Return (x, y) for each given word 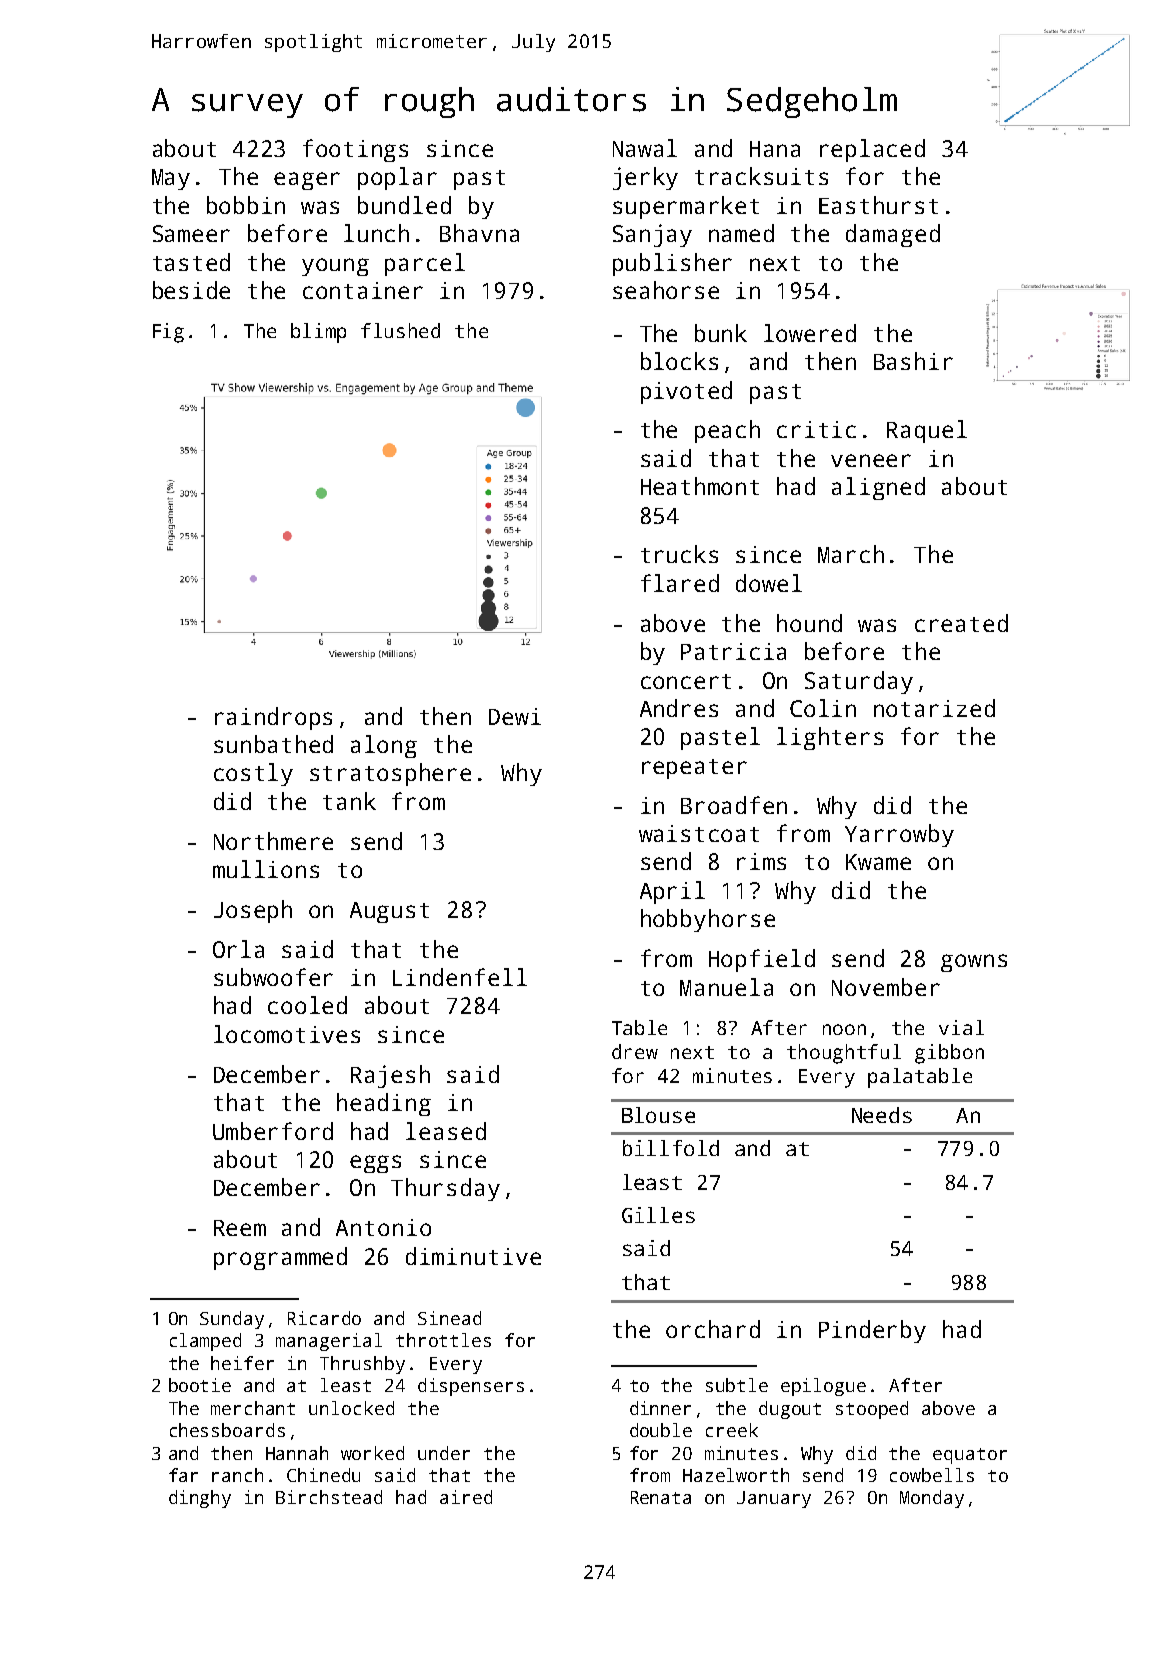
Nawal (645, 148)
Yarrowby (899, 835)
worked (372, 1453)
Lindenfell (460, 977)
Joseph (253, 911)
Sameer (191, 233)
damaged (893, 235)
